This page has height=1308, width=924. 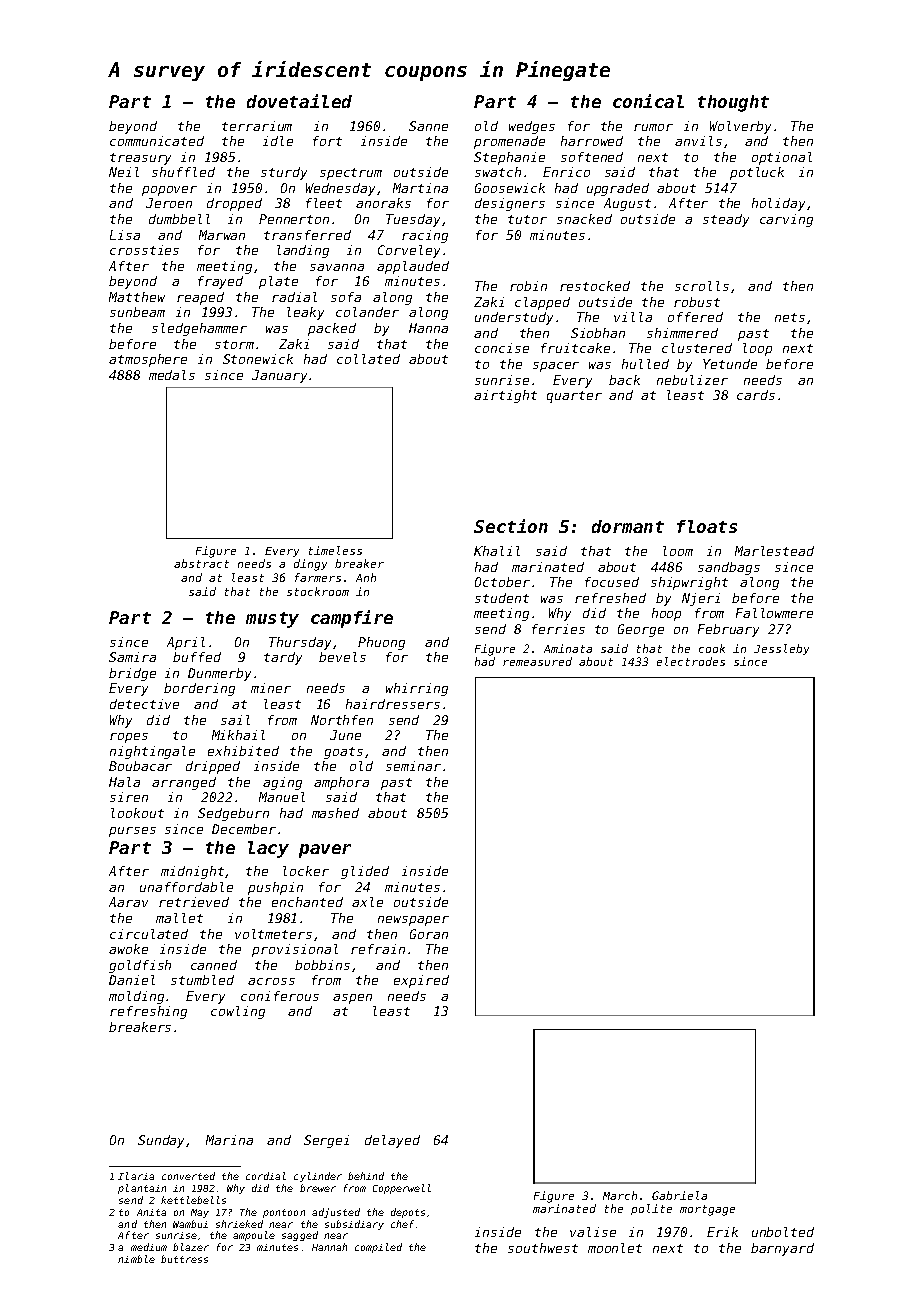 I want to click on communicated, so click(x=157, y=141).
